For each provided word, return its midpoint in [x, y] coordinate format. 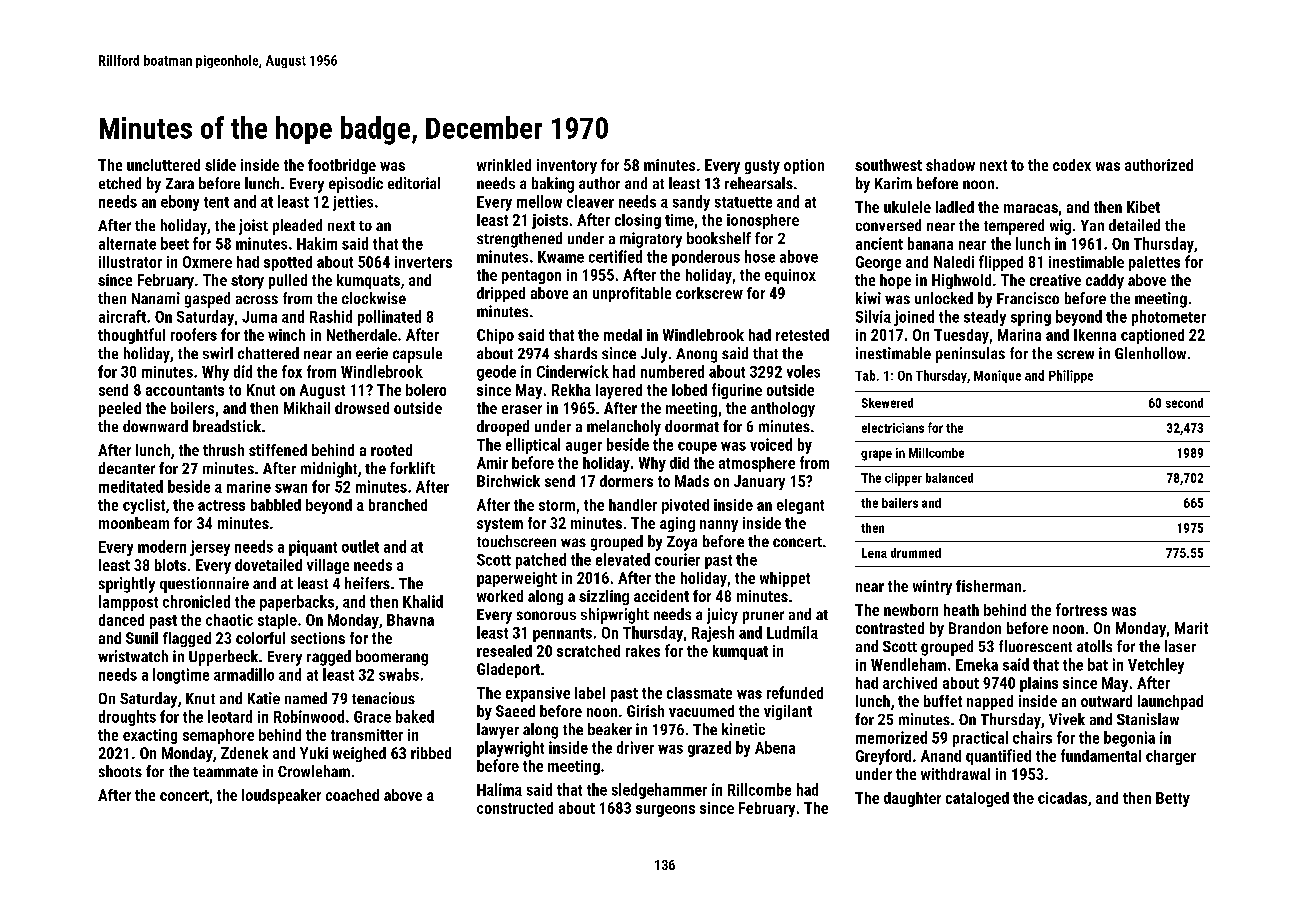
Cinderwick [573, 371]
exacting [150, 736]
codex [1072, 165]
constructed [515, 808]
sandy [691, 203]
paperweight [517, 579]
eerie [372, 353]
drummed [916, 553]
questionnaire [204, 585]
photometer [1169, 318]
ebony [180, 203]
